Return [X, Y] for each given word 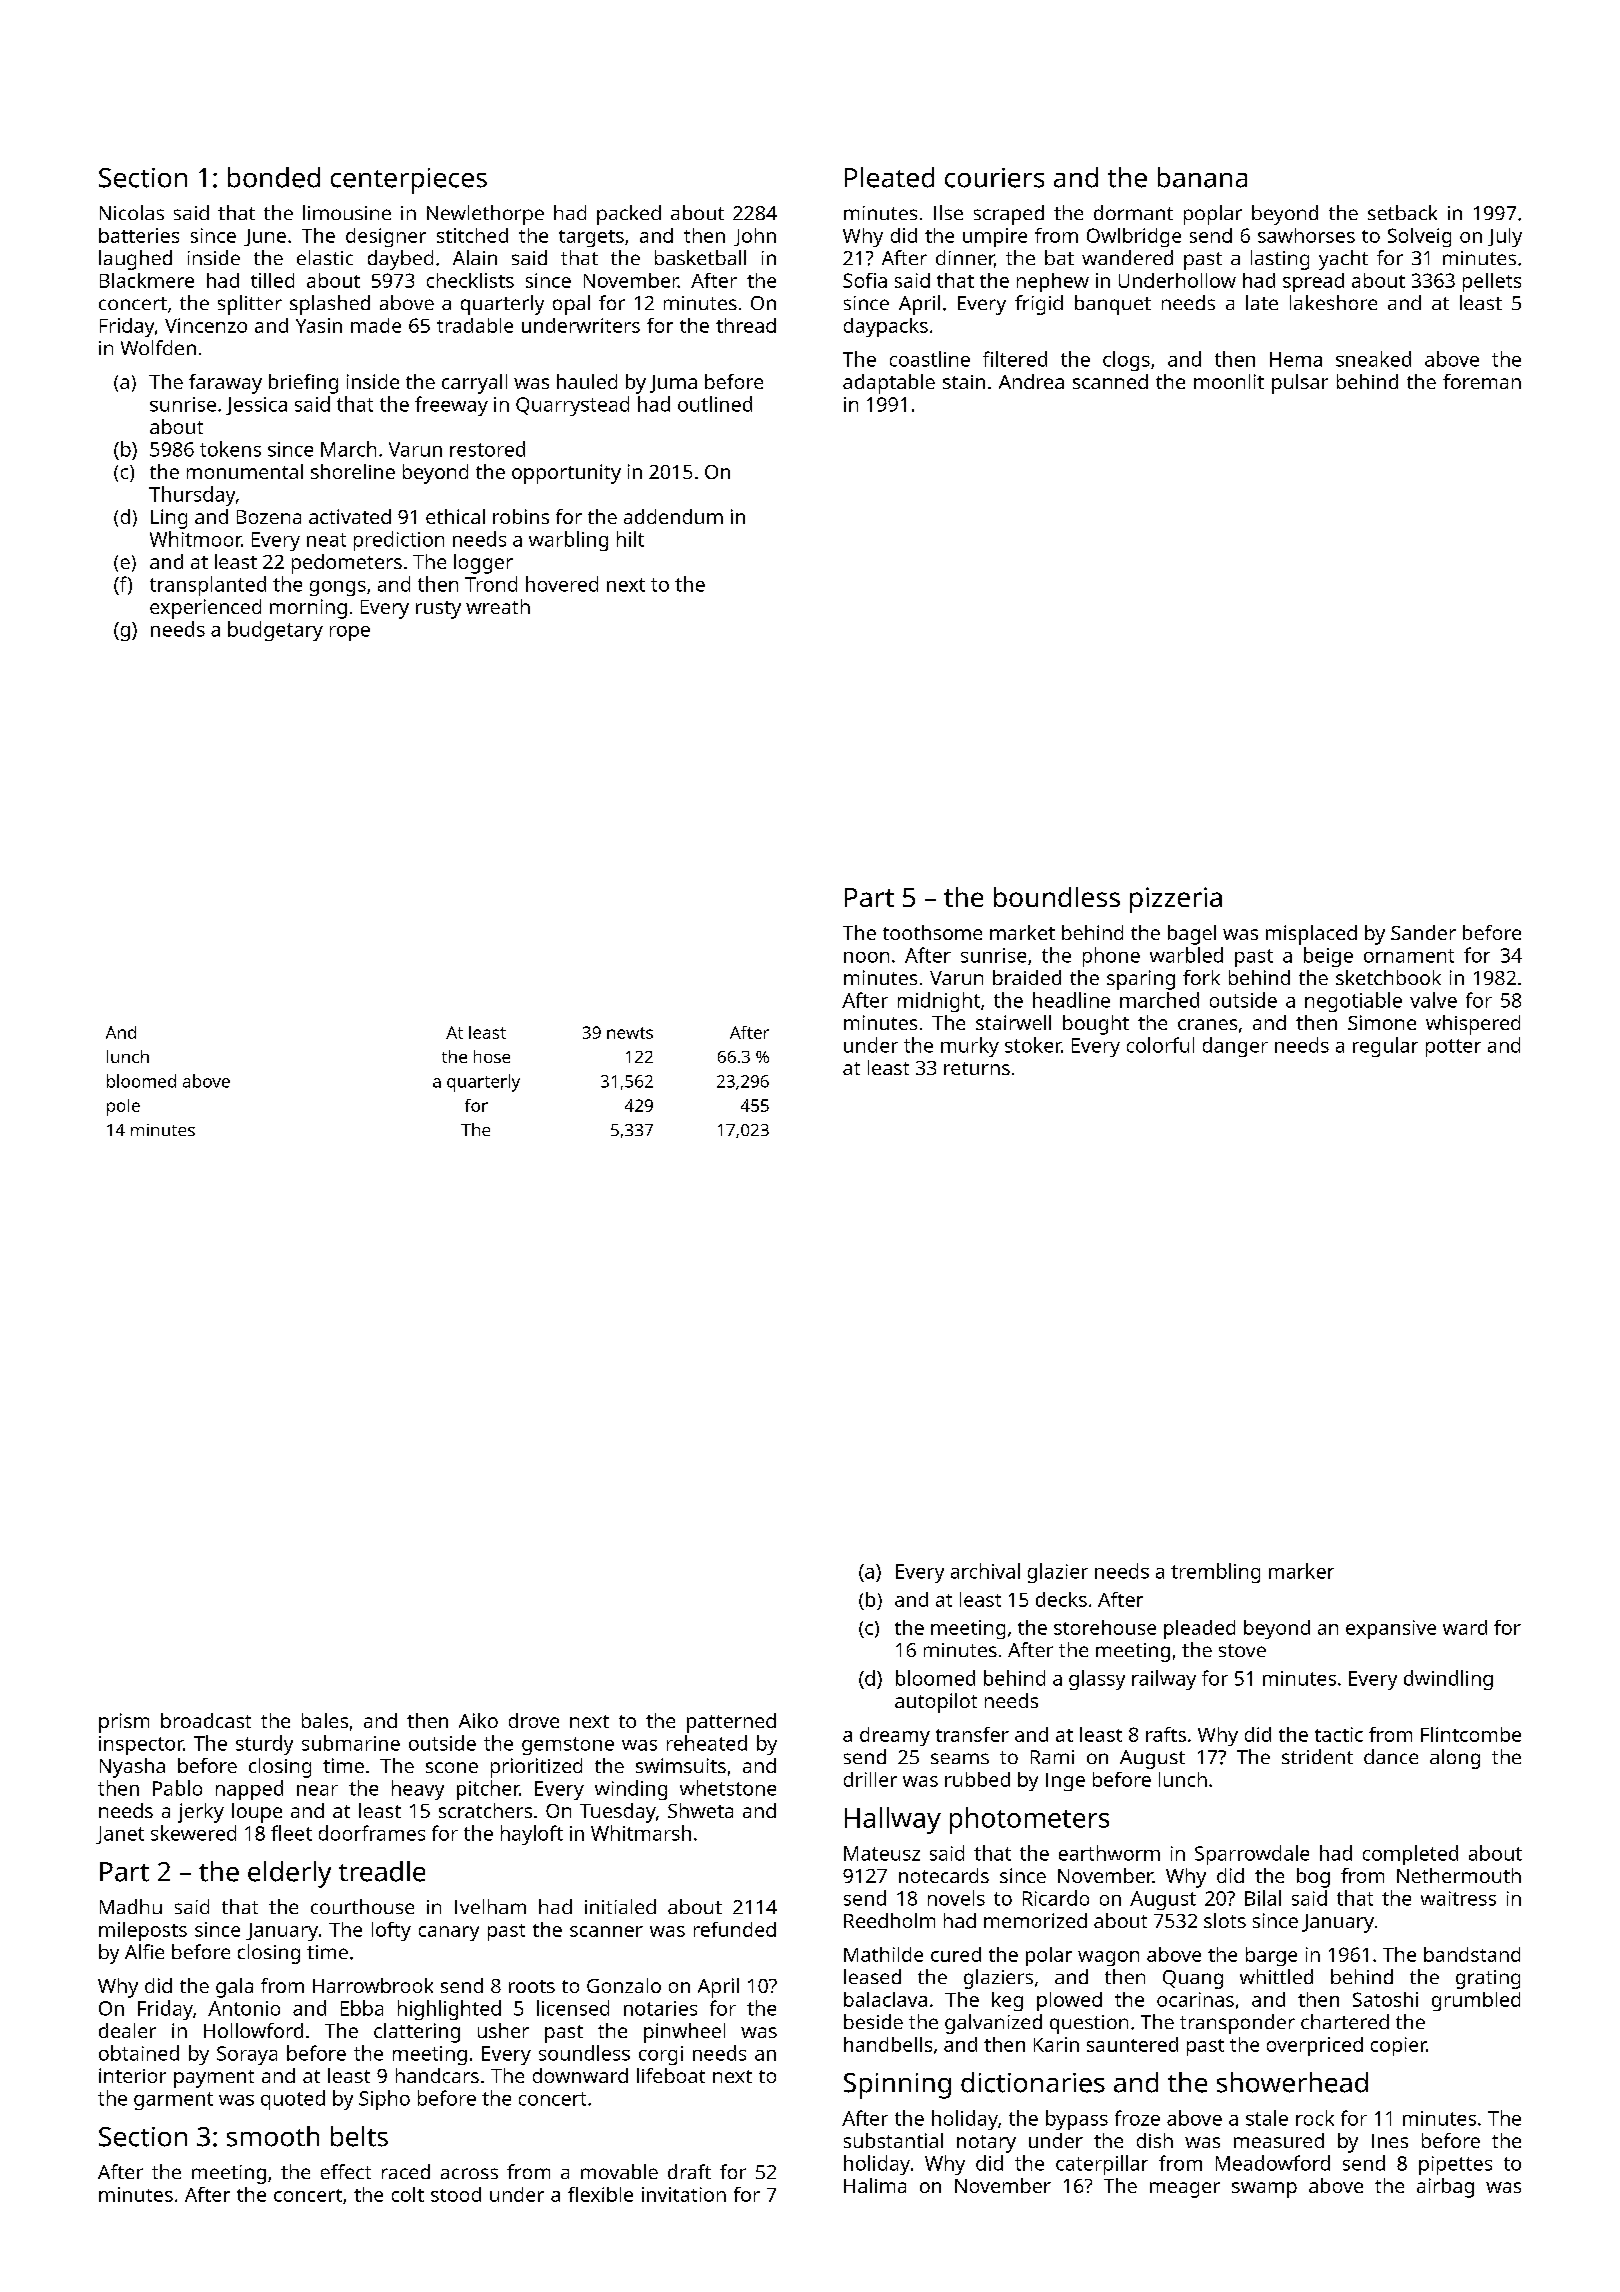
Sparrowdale [1252, 1855]
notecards [944, 1875]
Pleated [889, 177]
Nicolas [132, 212]
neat [326, 540]
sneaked [1373, 359]
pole [123, 1107]
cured [956, 1954]
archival [985, 1571]
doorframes [372, 1833]
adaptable [889, 384]
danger [1235, 1047]
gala [234, 1988]
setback [1402, 212]
